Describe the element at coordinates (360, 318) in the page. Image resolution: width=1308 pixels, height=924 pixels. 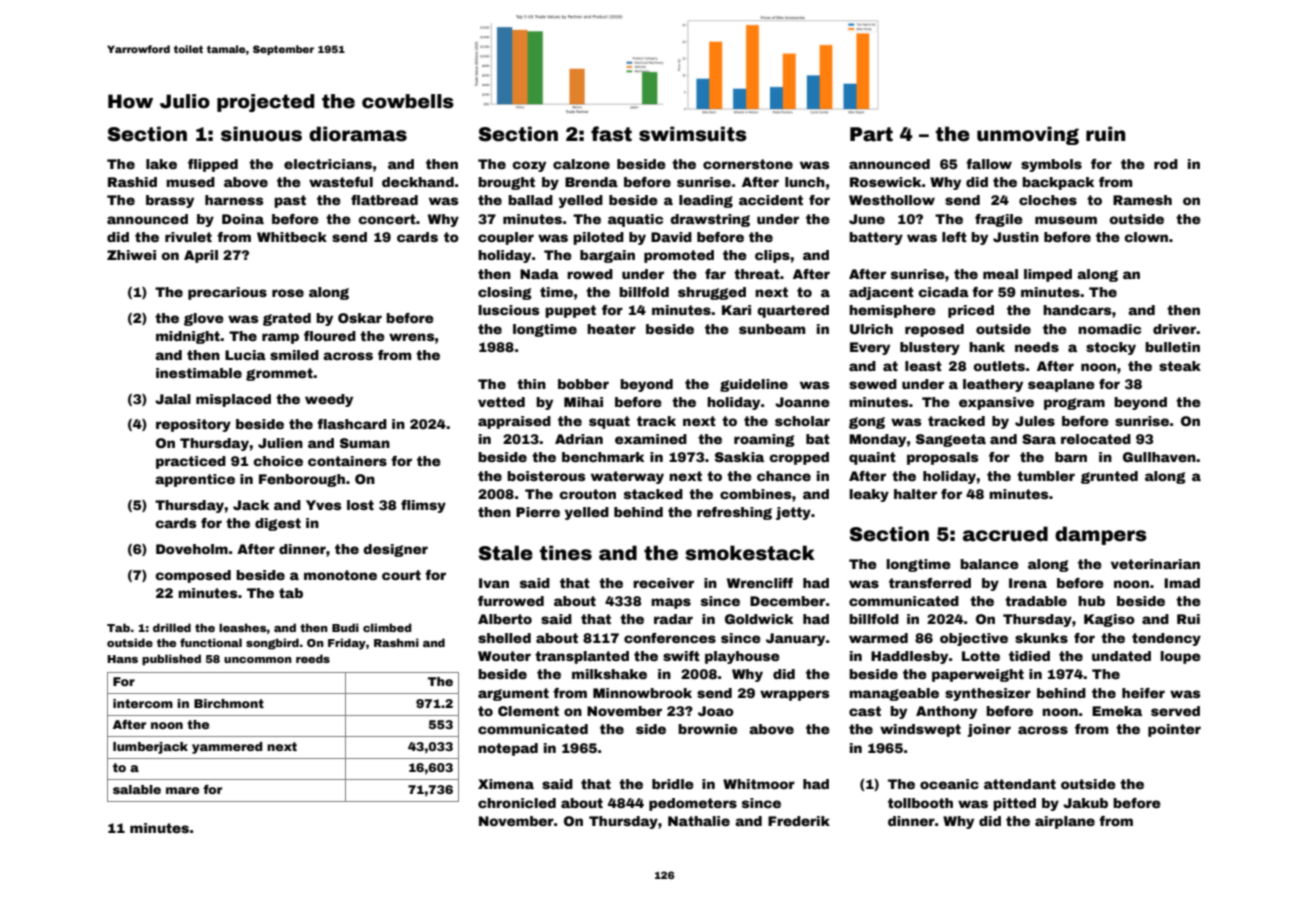
I see `Oskar` at that location.
